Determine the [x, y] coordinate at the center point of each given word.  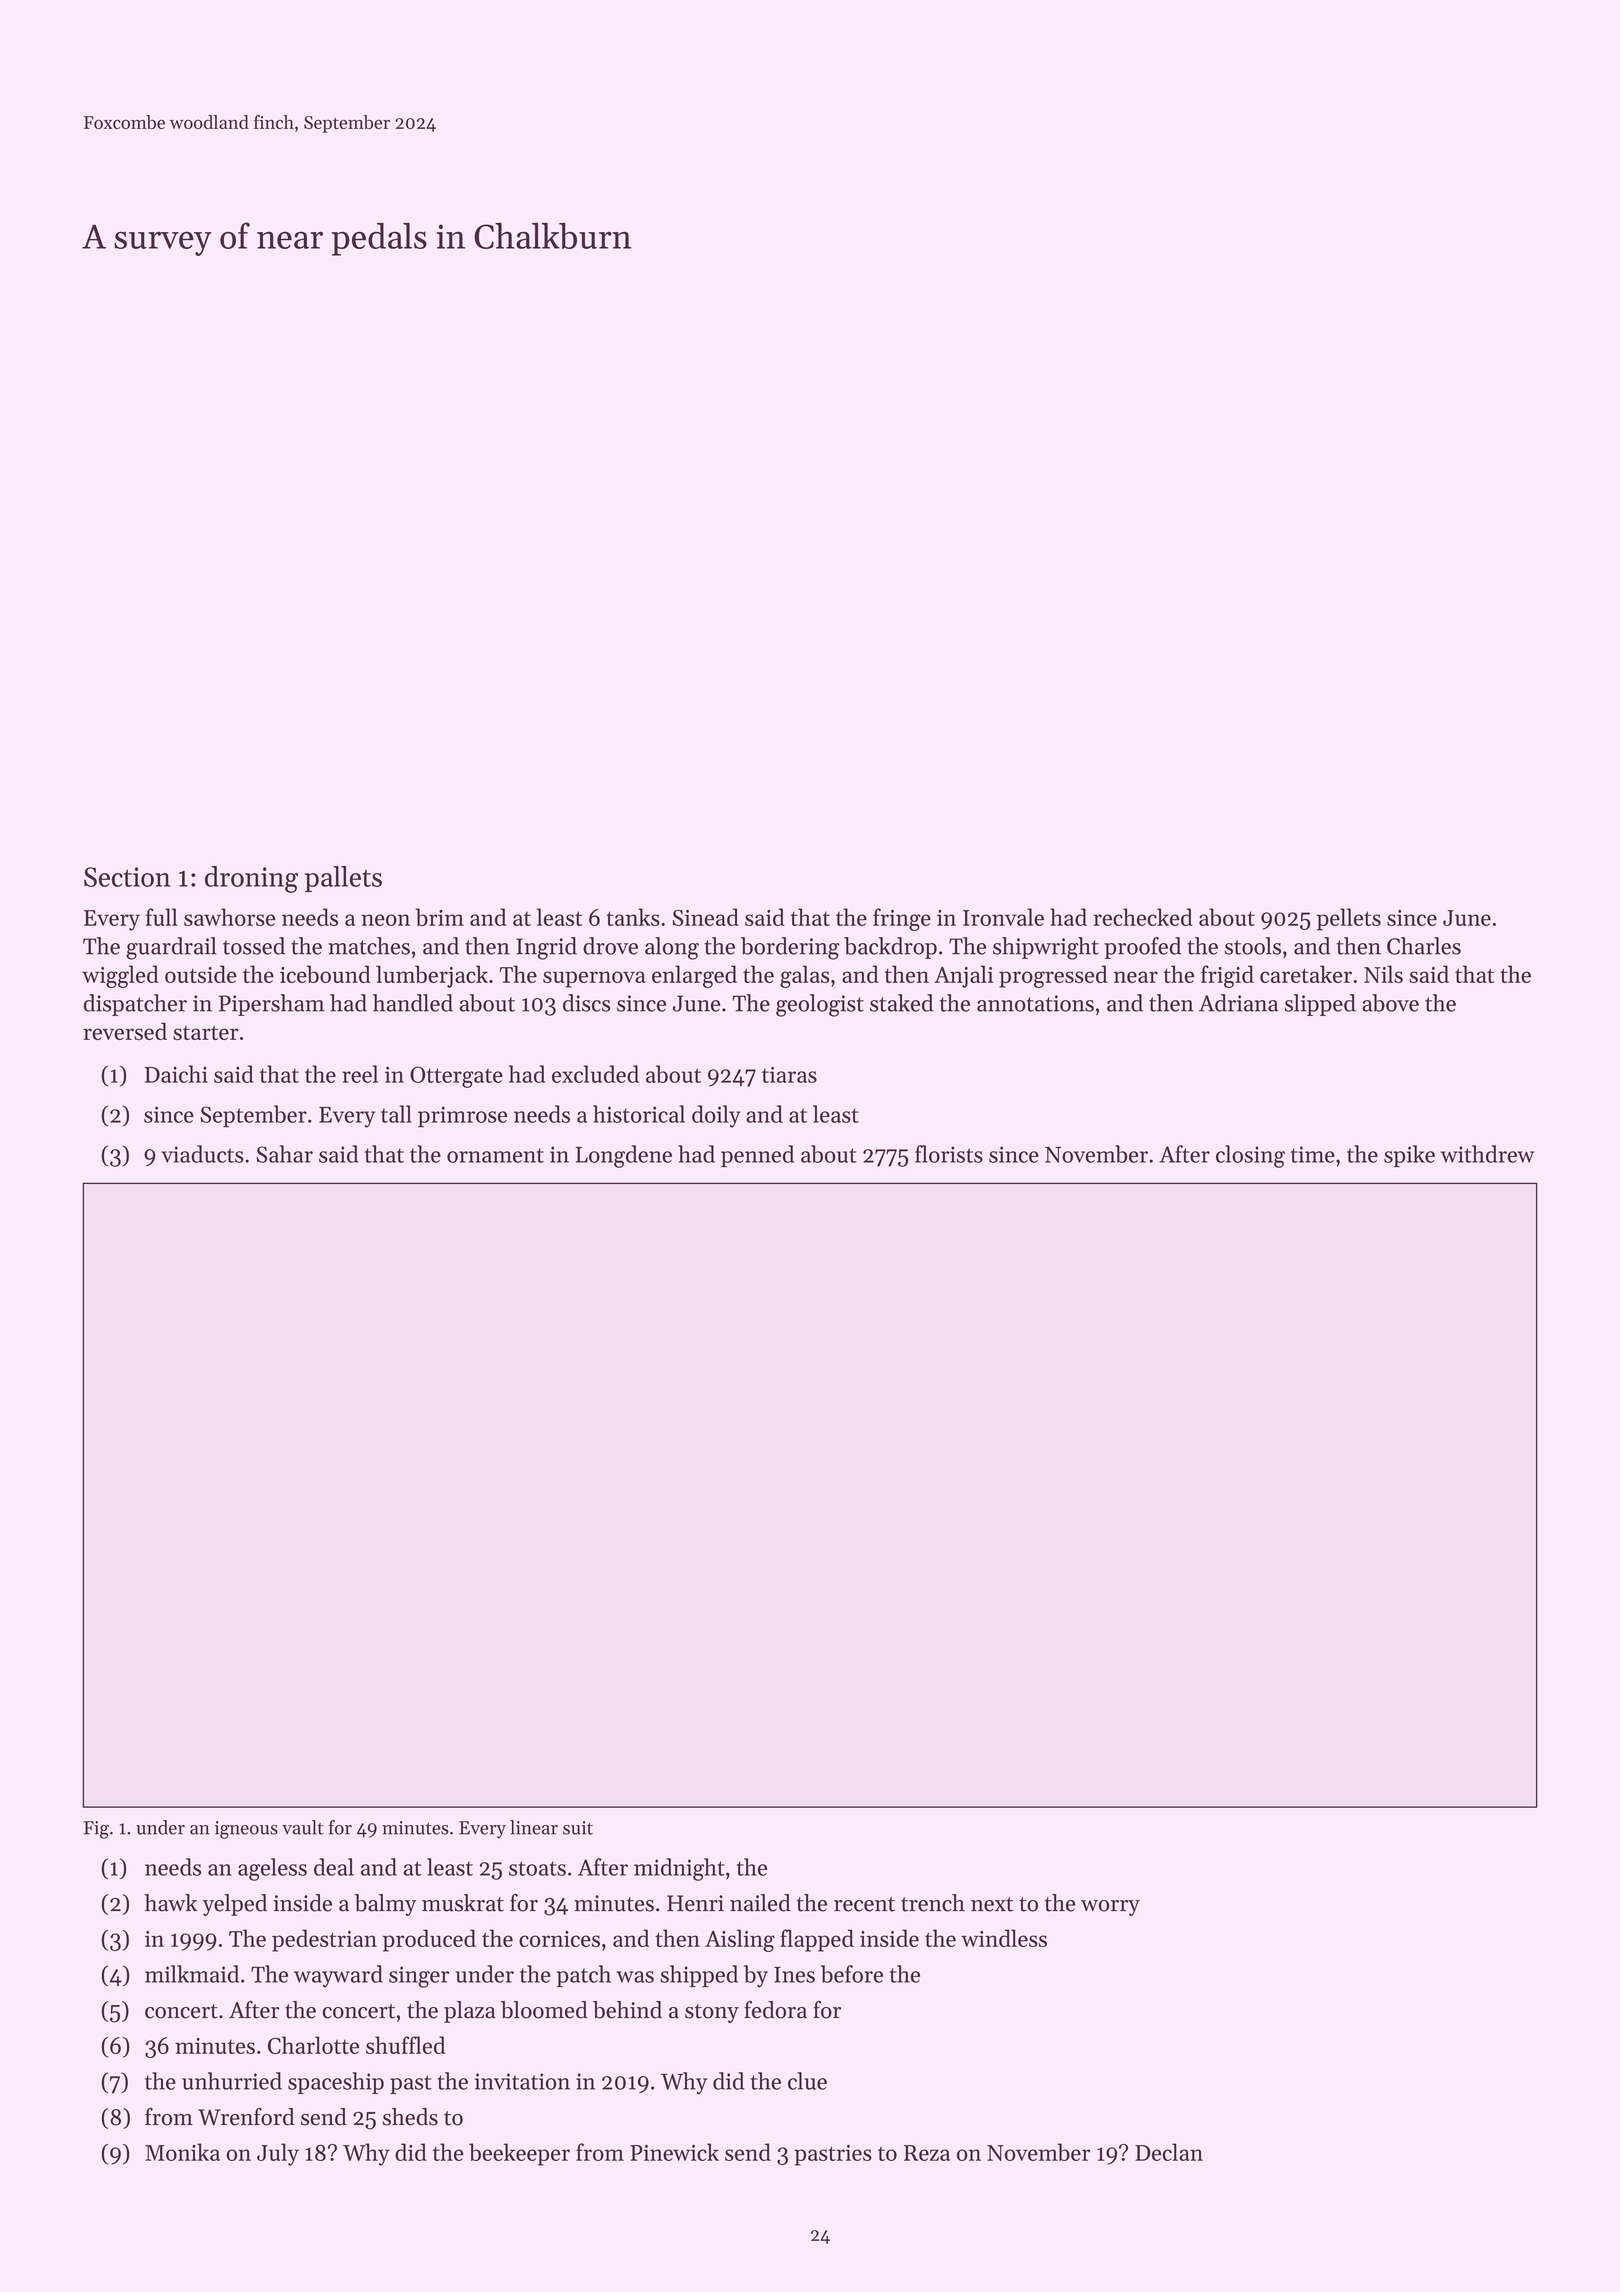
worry [1110, 1908]
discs [586, 1003]
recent [864, 1904]
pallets [343, 879]
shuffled [405, 2045]
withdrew [1487, 1154]
